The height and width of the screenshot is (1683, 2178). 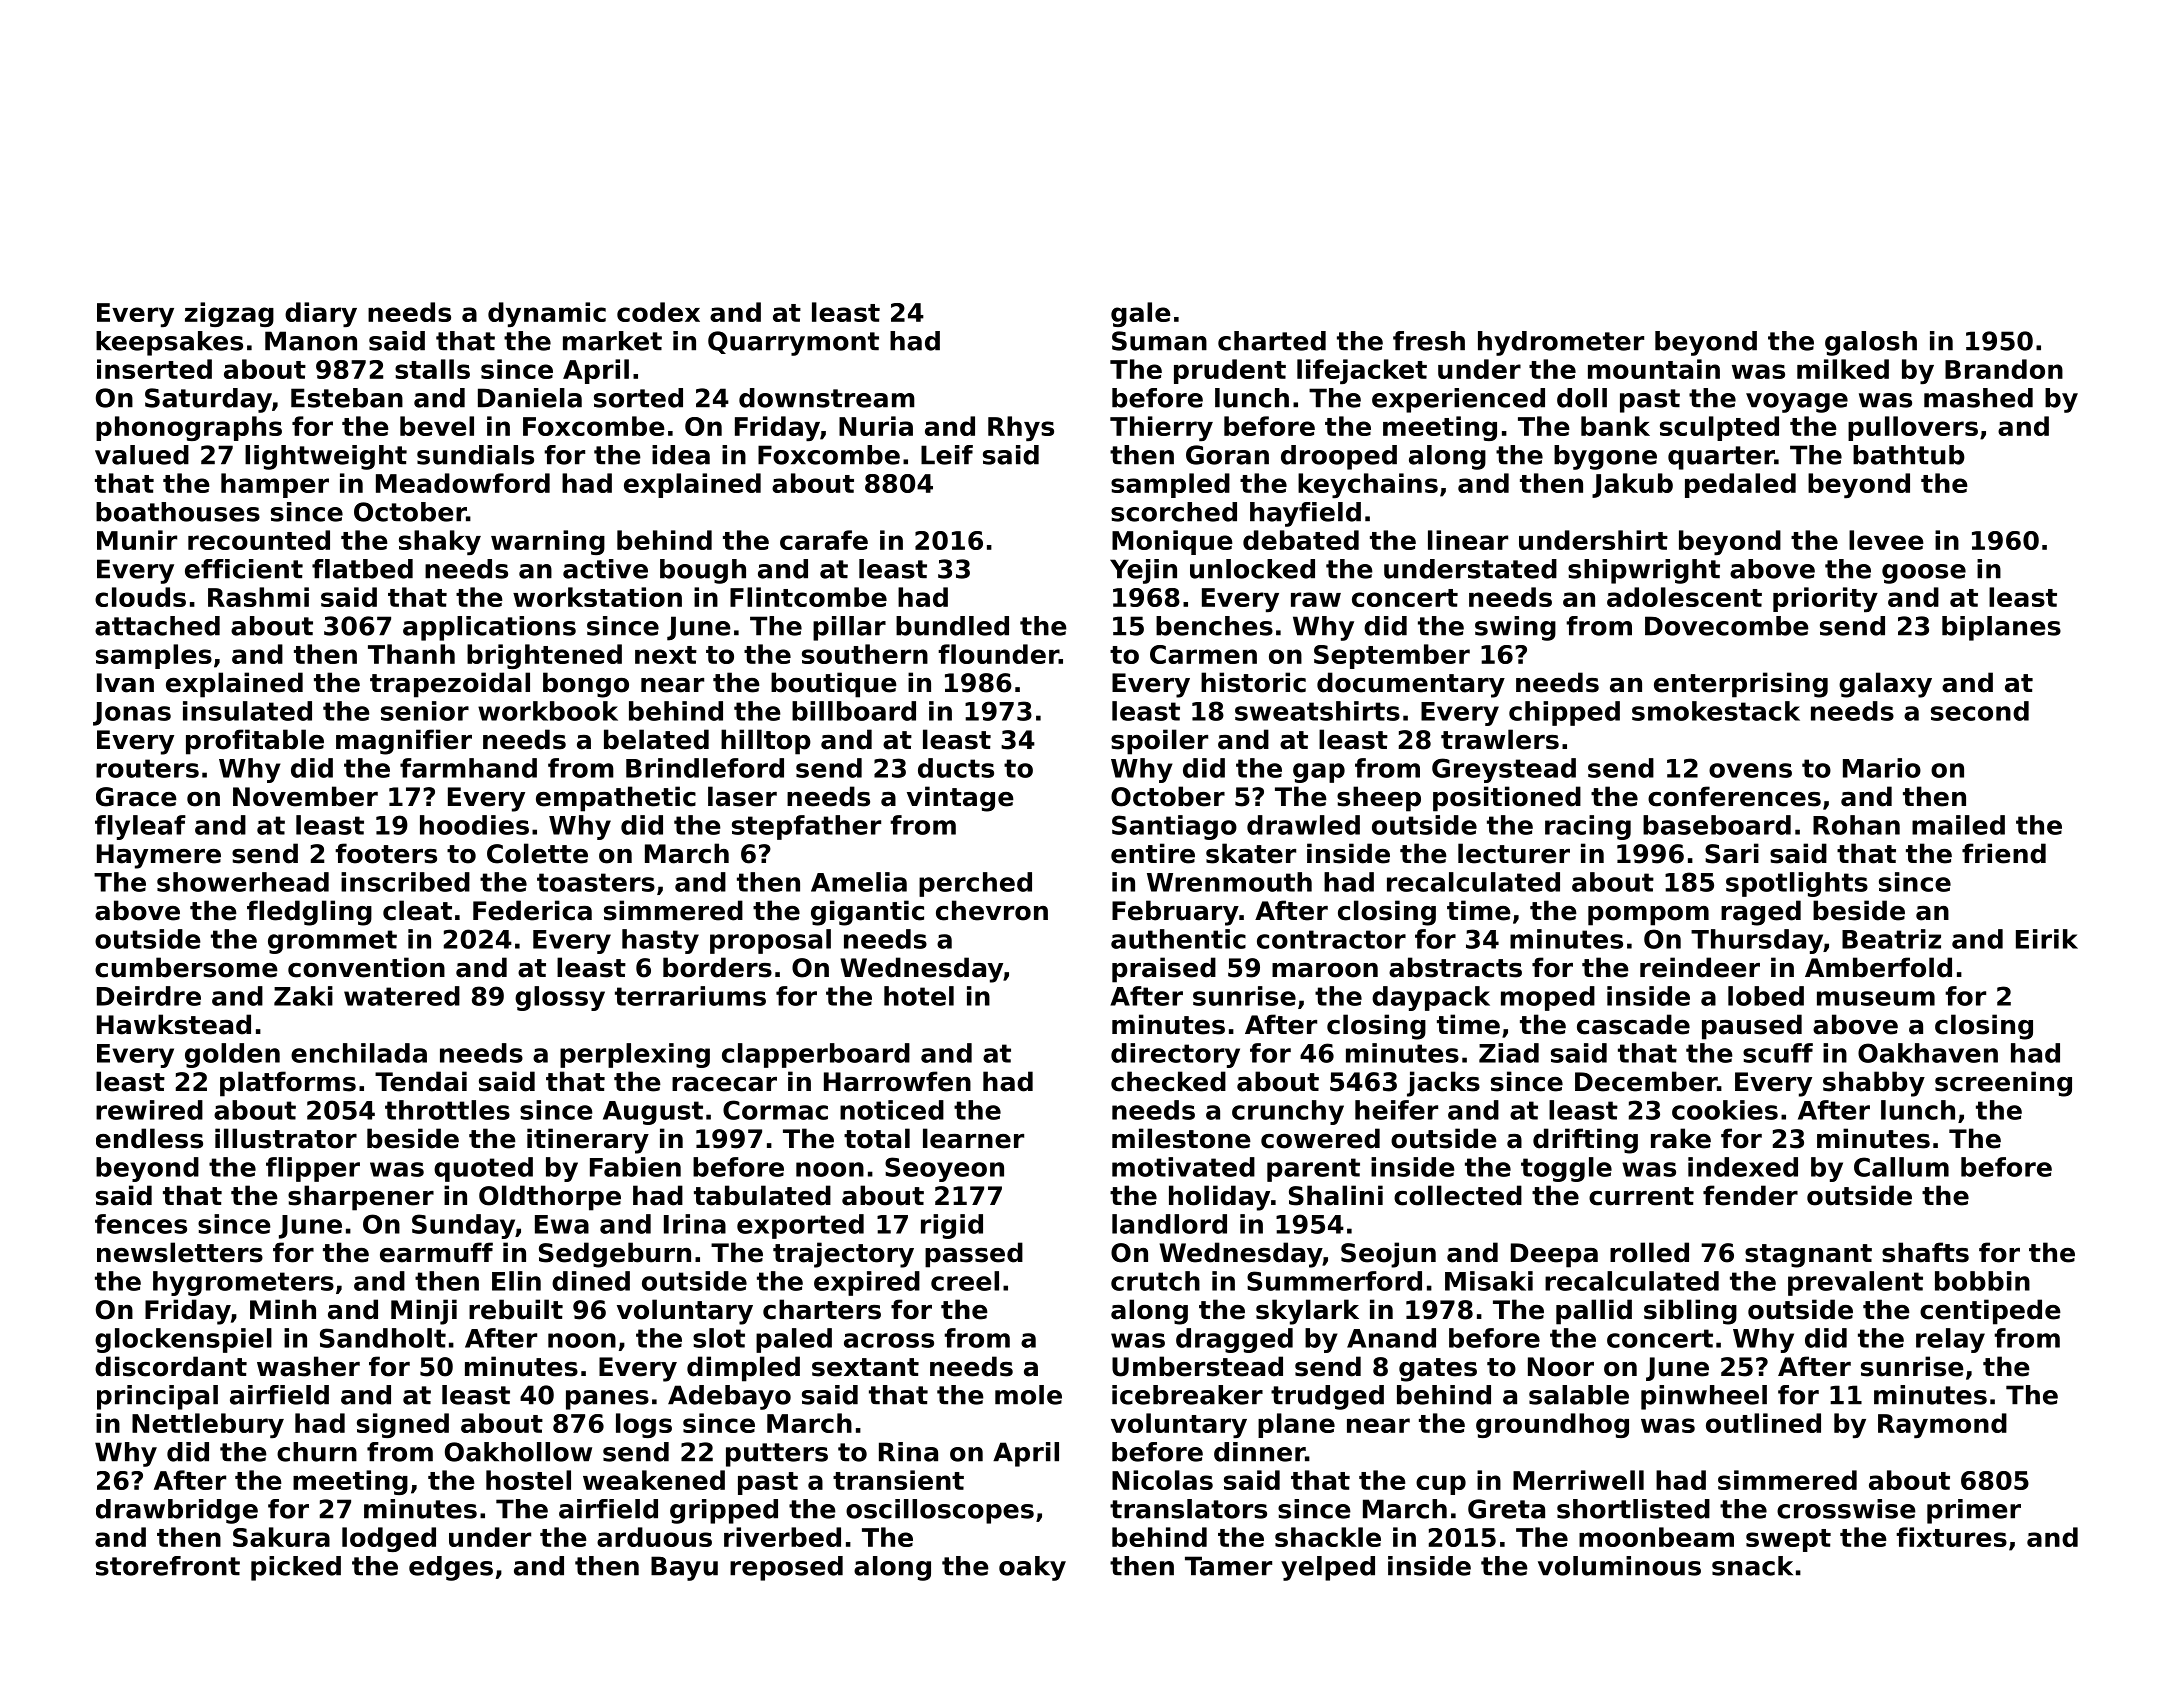 I want to click on second, so click(x=1980, y=711).
